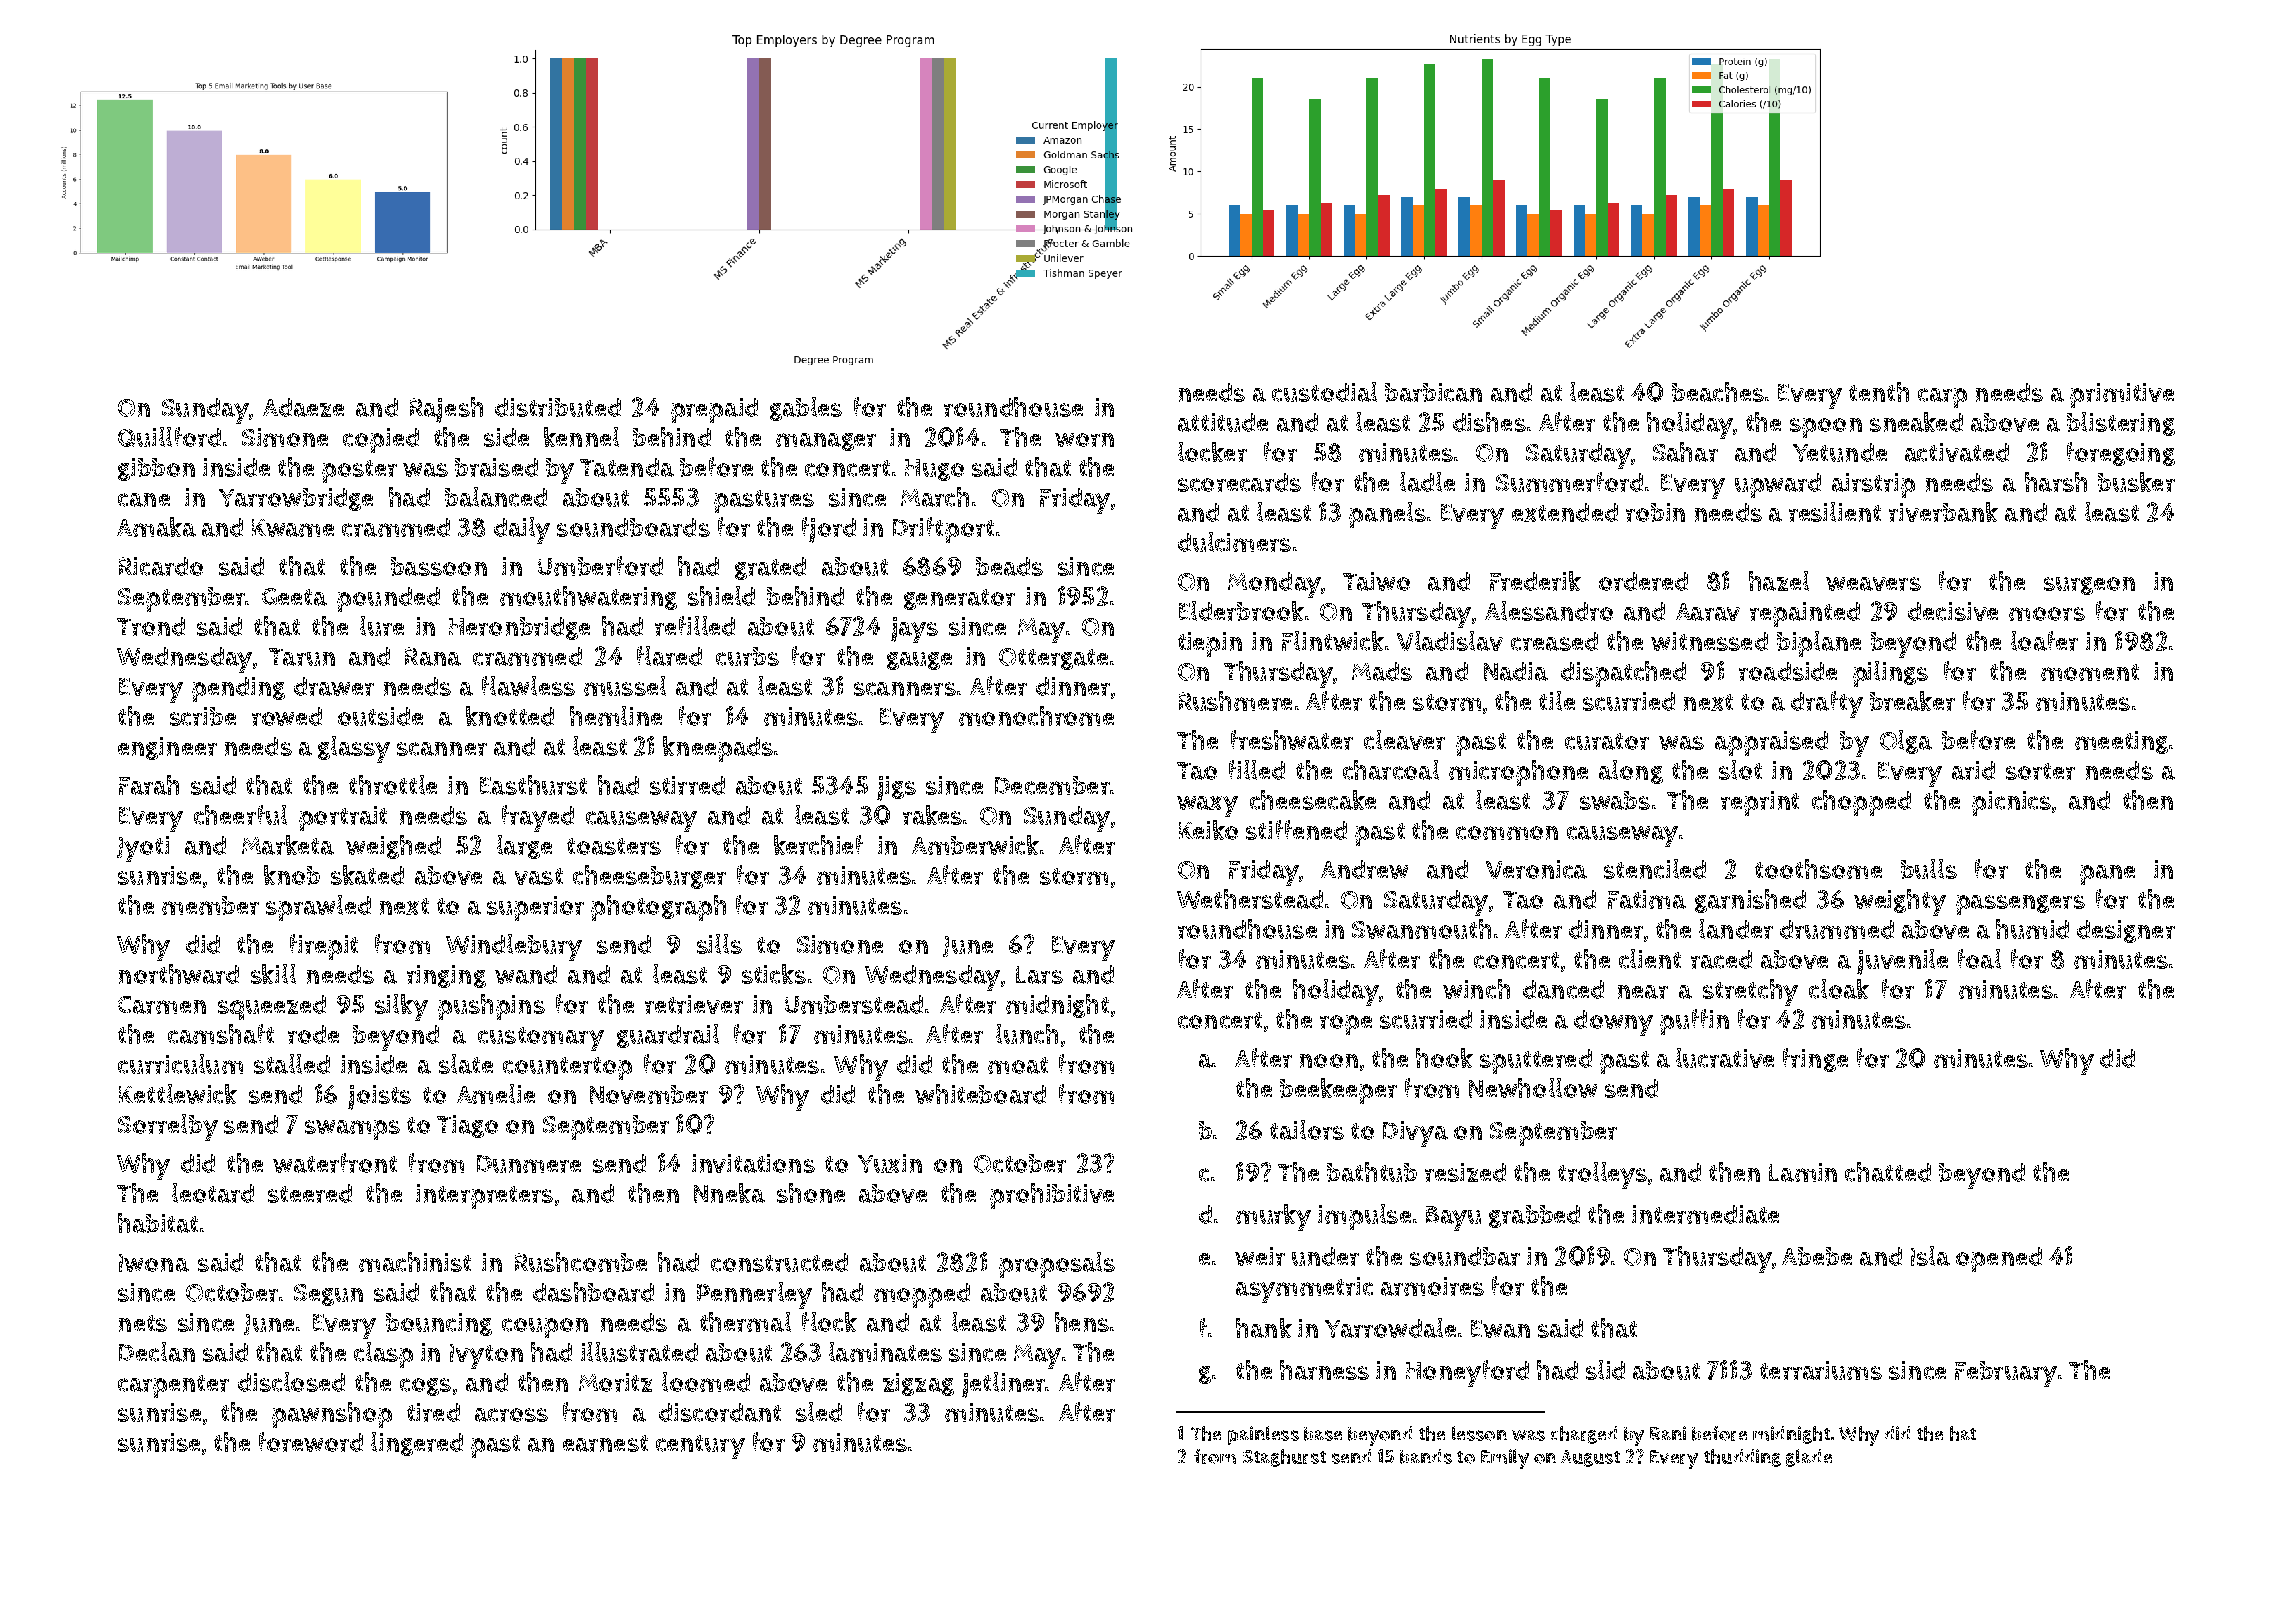 The height and width of the document is (1620, 2292). Describe the element at coordinates (600, 566) in the document. I see `Umberford` at that location.
